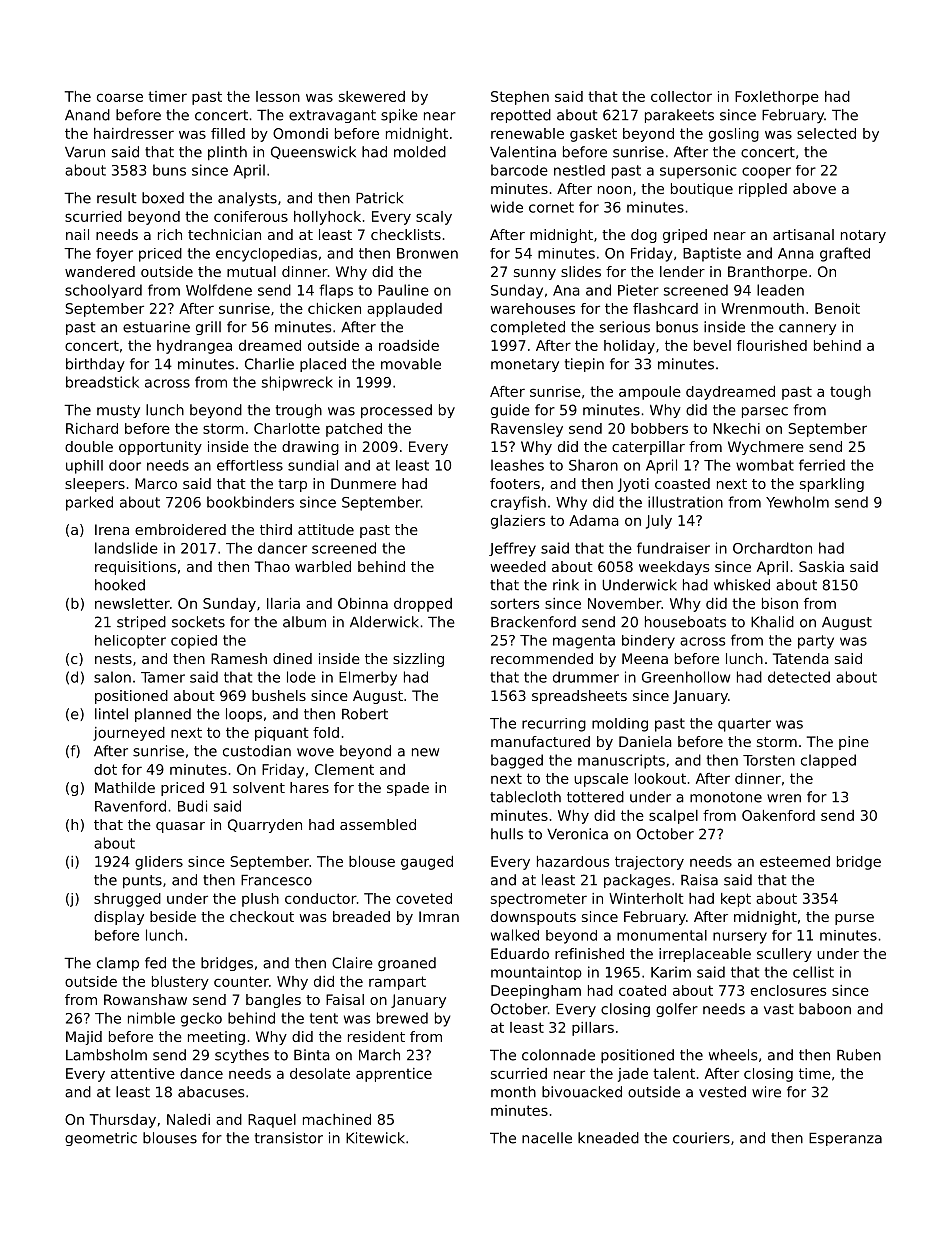 The height and width of the page is (1233, 952). What do you see at coordinates (211, 1092) in the page?
I see `abacuses` at bounding box center [211, 1092].
